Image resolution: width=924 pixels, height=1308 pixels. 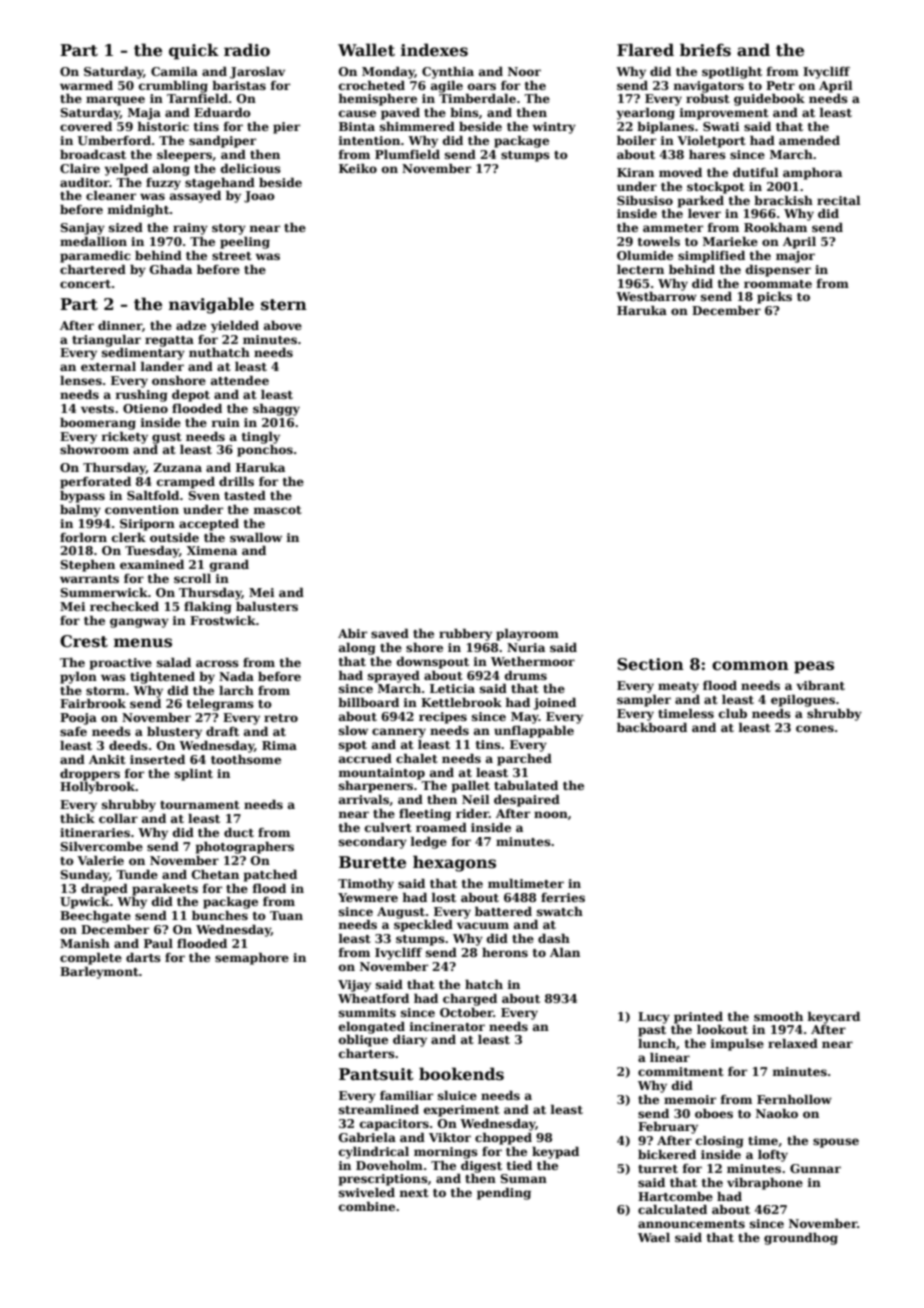 What do you see at coordinates (656, 296) in the screenshot?
I see `Westbarrow` at bounding box center [656, 296].
